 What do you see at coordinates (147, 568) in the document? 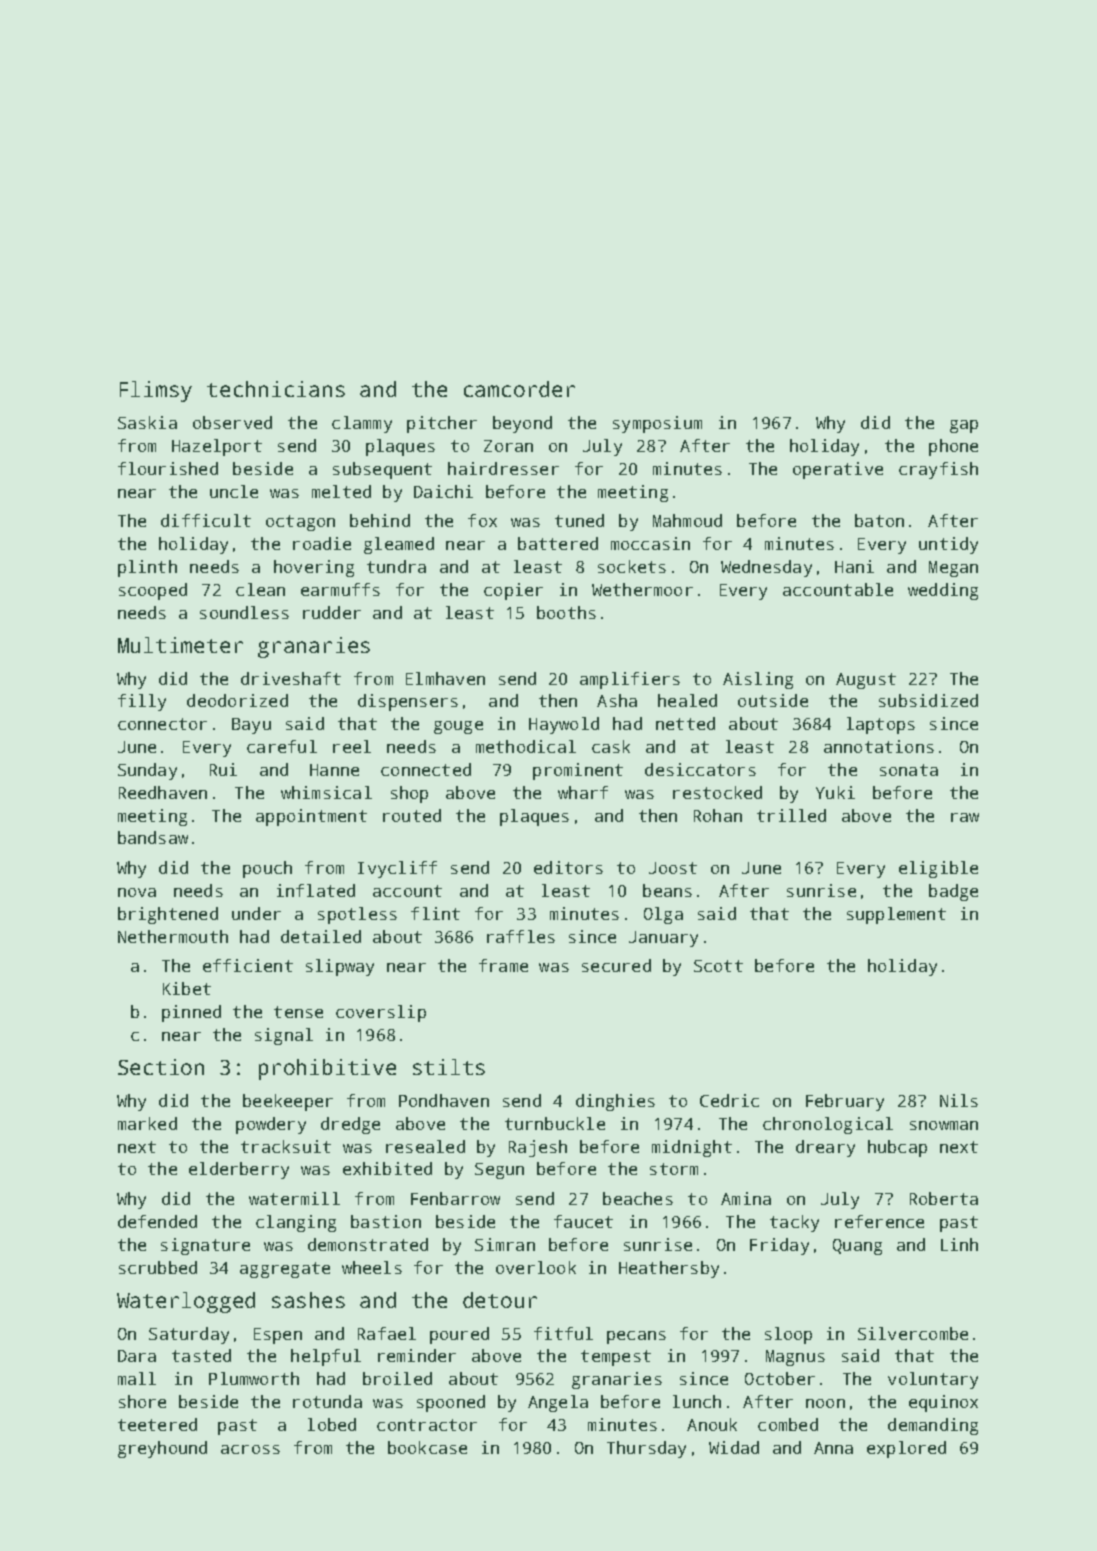
I see `plinth` at bounding box center [147, 568].
